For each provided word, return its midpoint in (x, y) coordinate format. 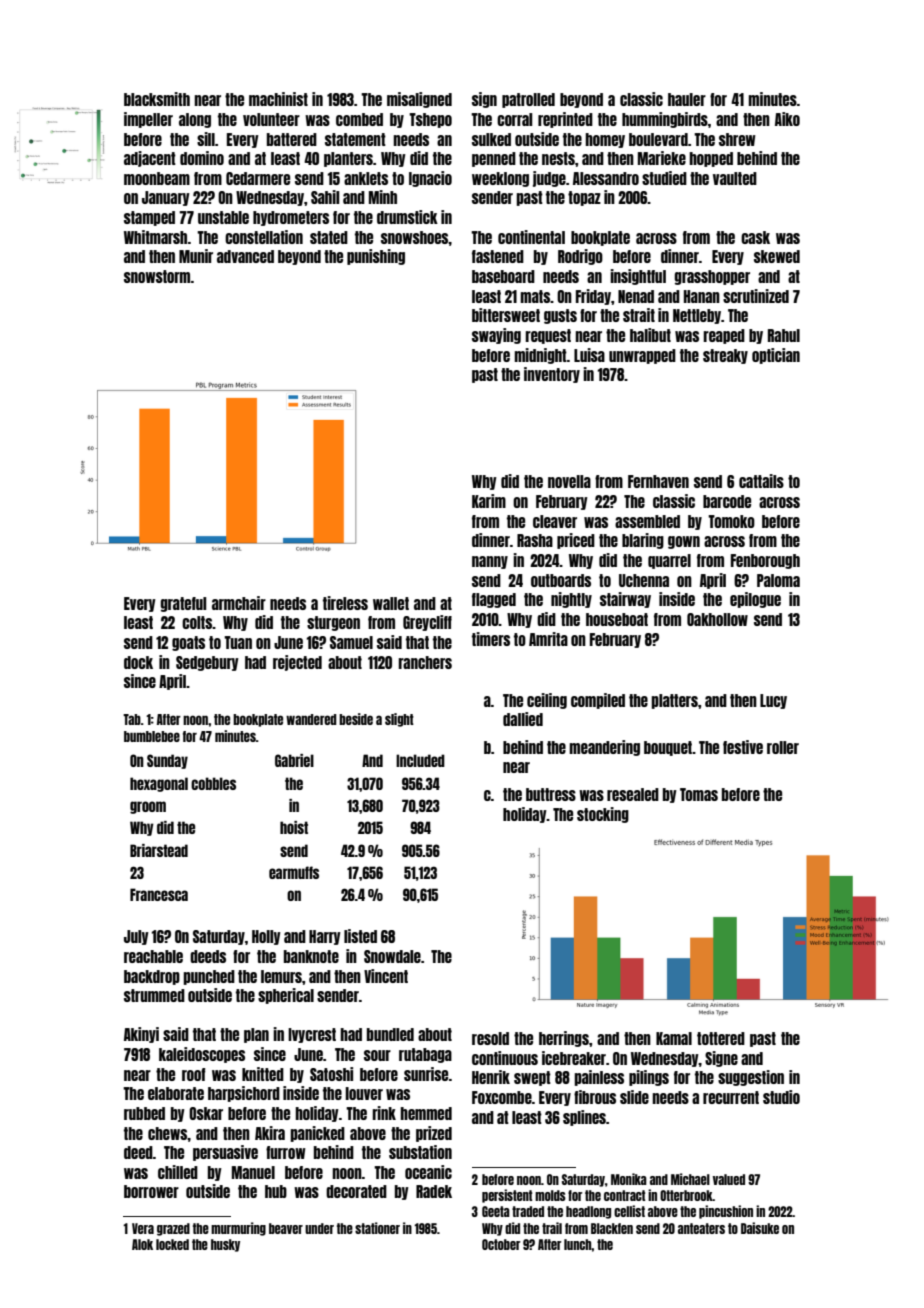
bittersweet (506, 315)
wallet (391, 603)
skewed (777, 256)
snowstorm (157, 276)
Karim (489, 501)
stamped (149, 218)
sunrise (426, 1074)
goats (188, 643)
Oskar (206, 1113)
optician (776, 356)
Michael (690, 1179)
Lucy (773, 701)
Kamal (674, 1038)
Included (420, 760)
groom (148, 807)
